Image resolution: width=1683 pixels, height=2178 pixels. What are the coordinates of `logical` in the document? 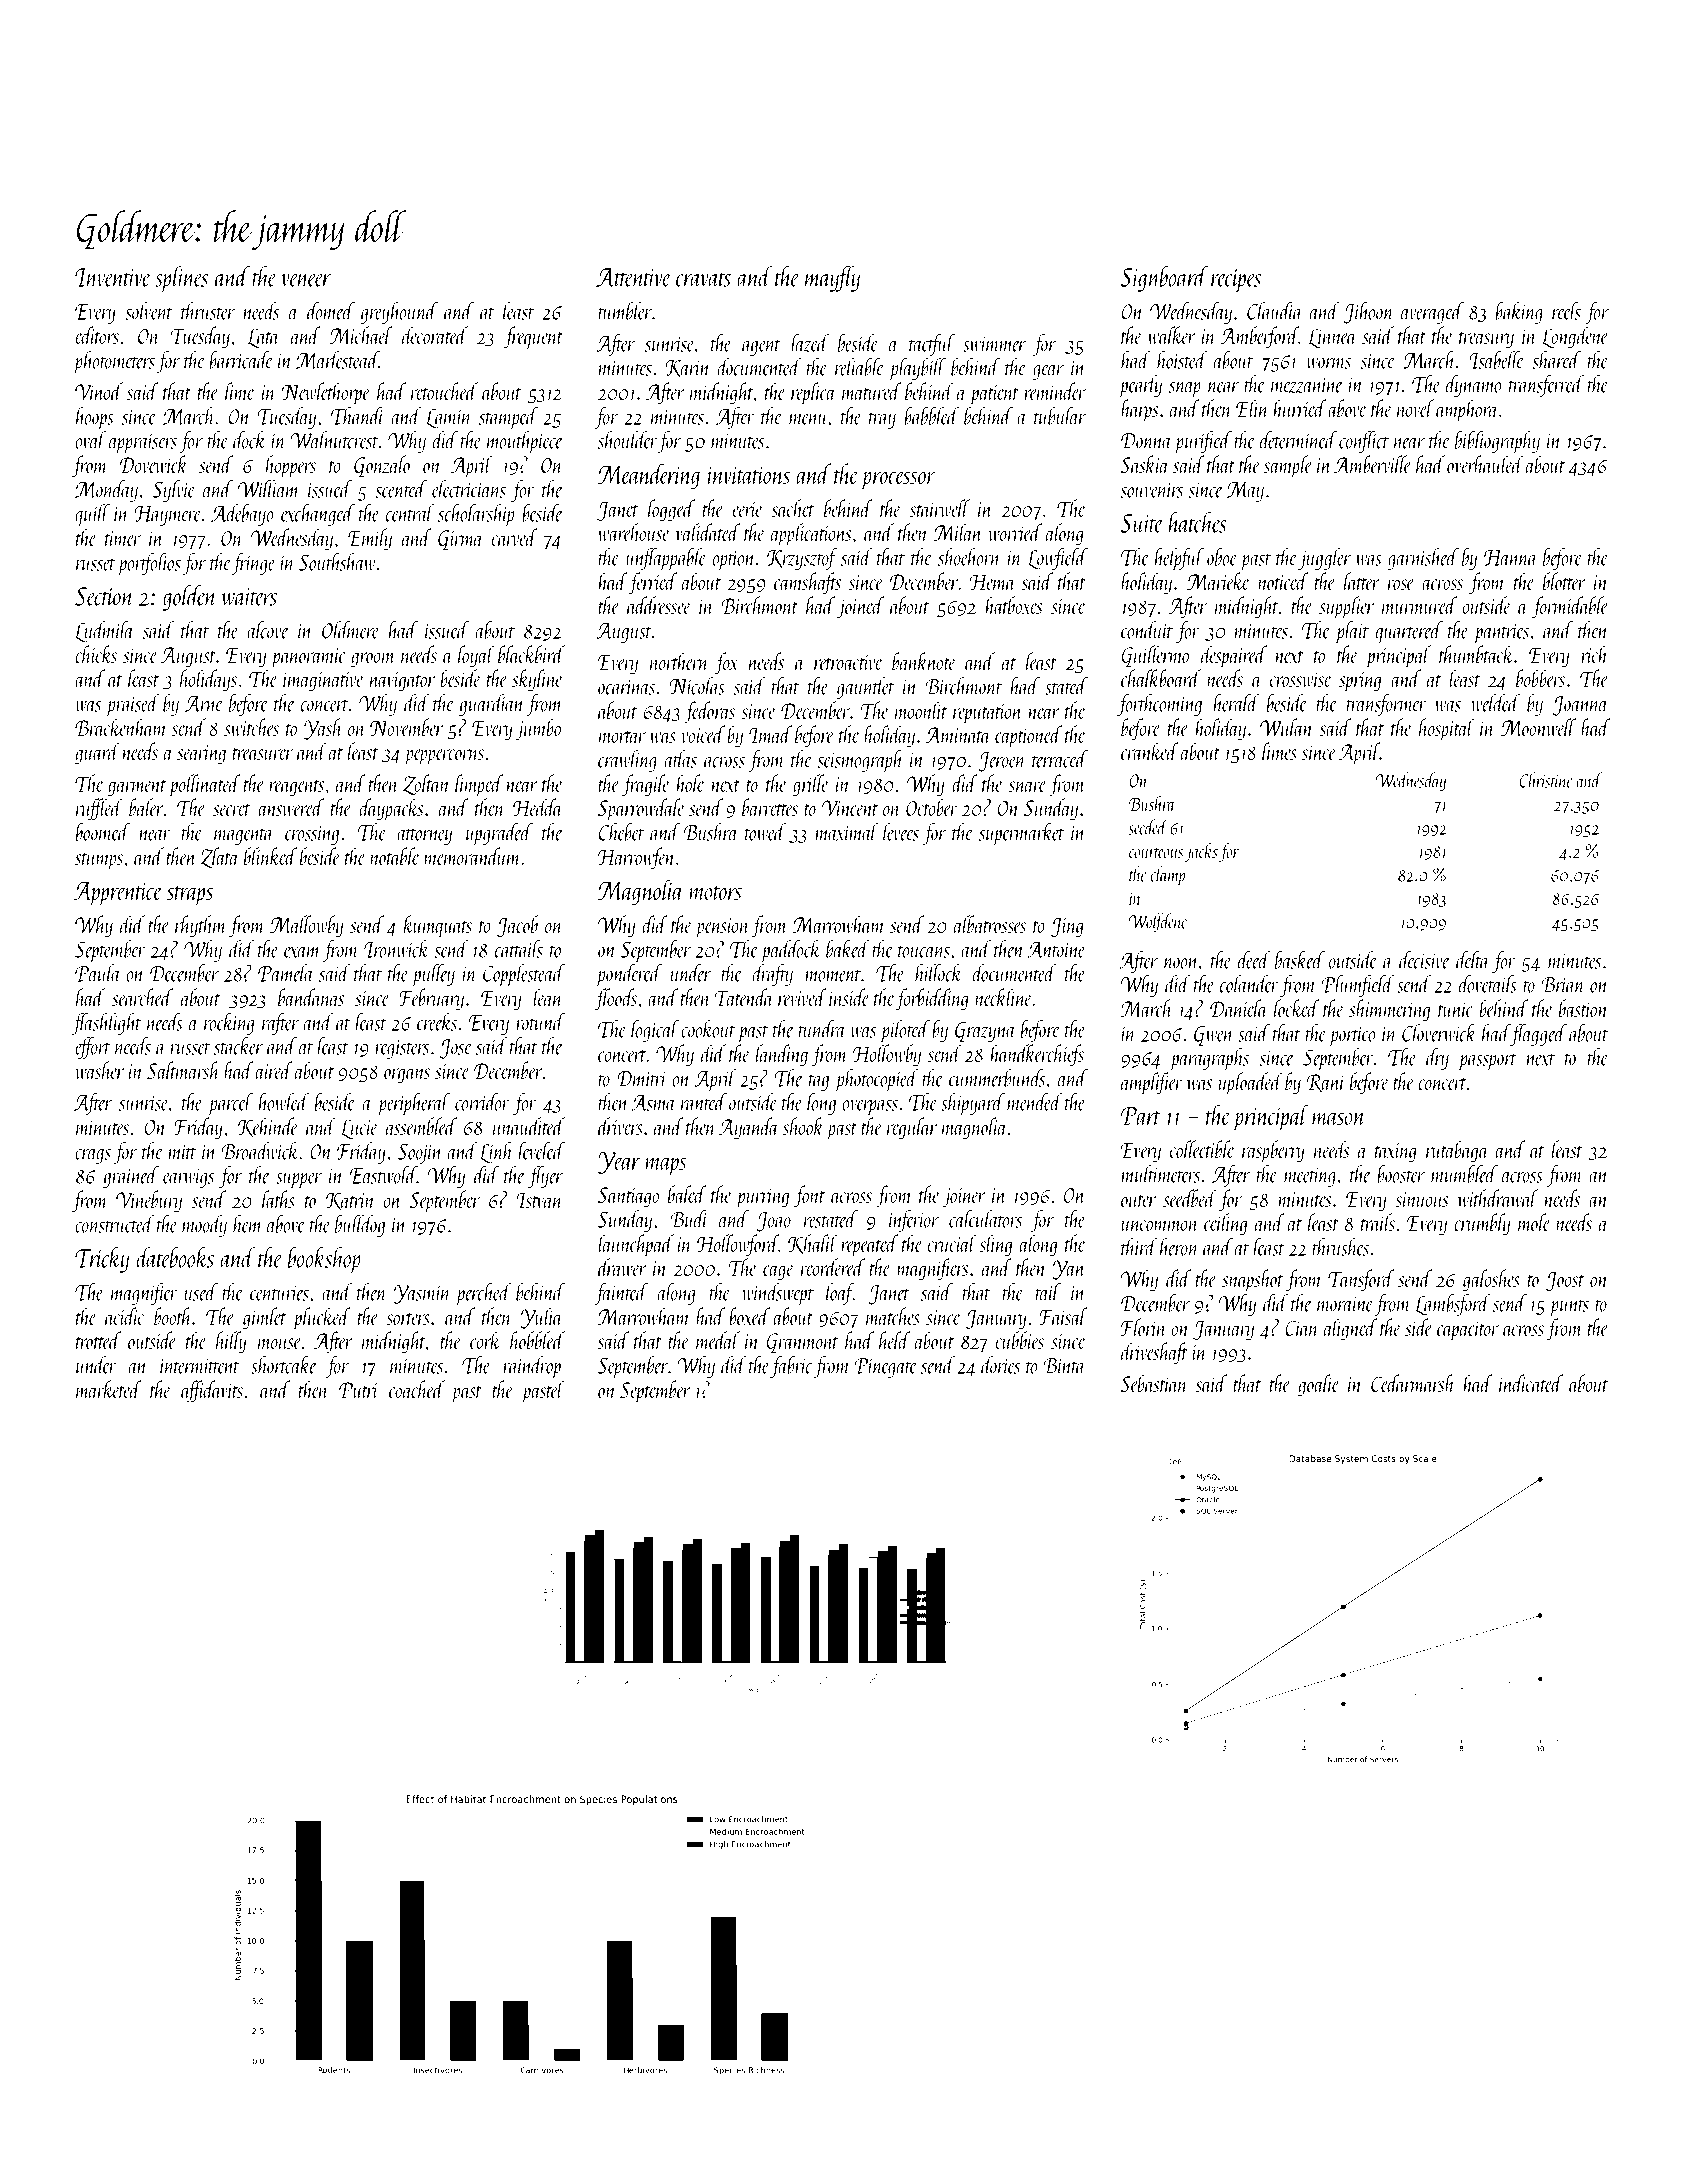 It's located at (655, 1031).
